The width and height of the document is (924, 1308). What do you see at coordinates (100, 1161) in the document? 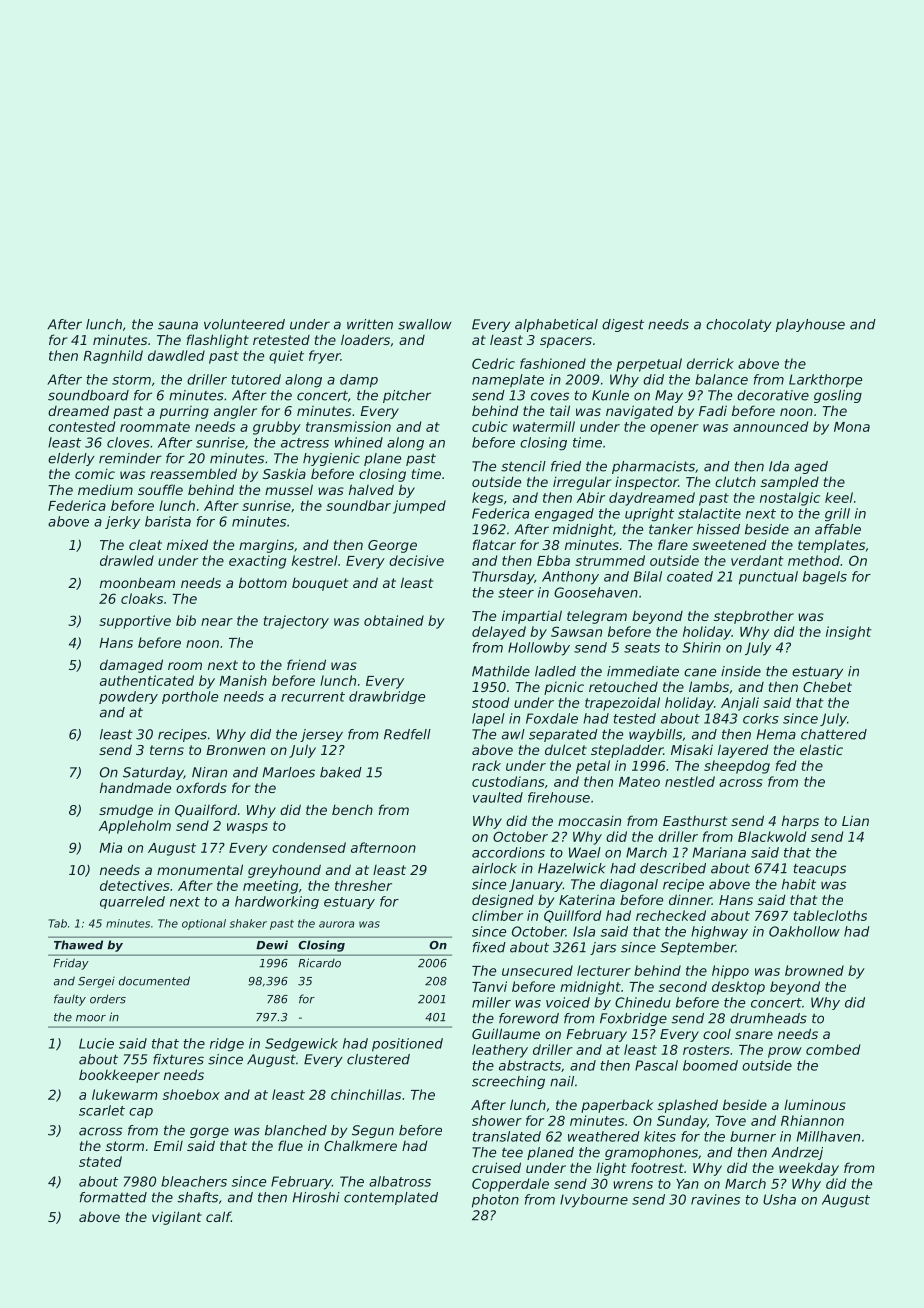
I see `stated` at bounding box center [100, 1161].
